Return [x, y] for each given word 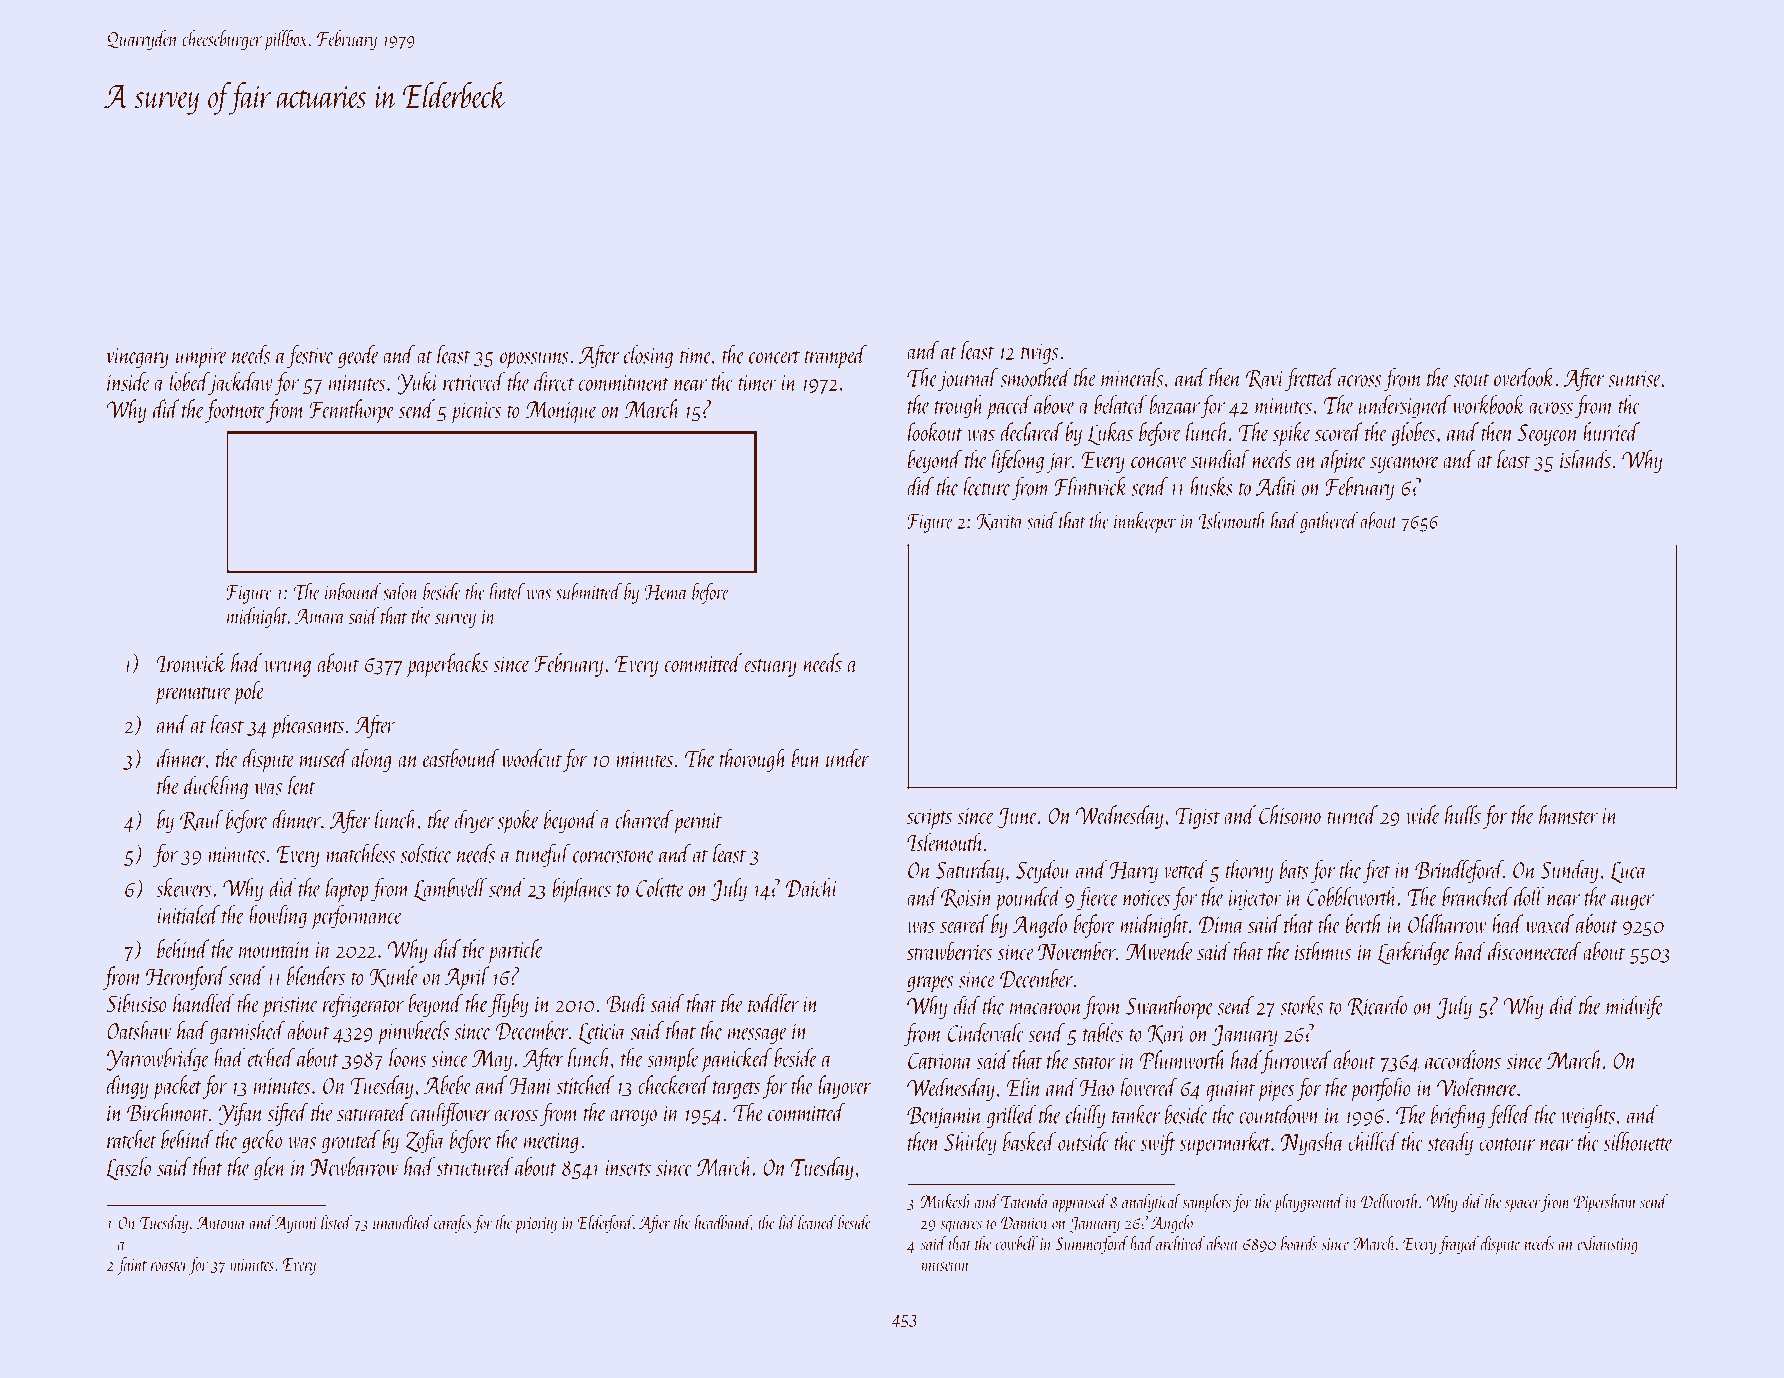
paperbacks [447, 665]
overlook [1524, 377]
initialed [188, 914]
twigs [1039, 354]
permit [697, 823]
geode [358, 356]
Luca [1628, 872]
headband [723, 1222]
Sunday [1569, 871]
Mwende [1160, 951]
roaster [170, 1266]
